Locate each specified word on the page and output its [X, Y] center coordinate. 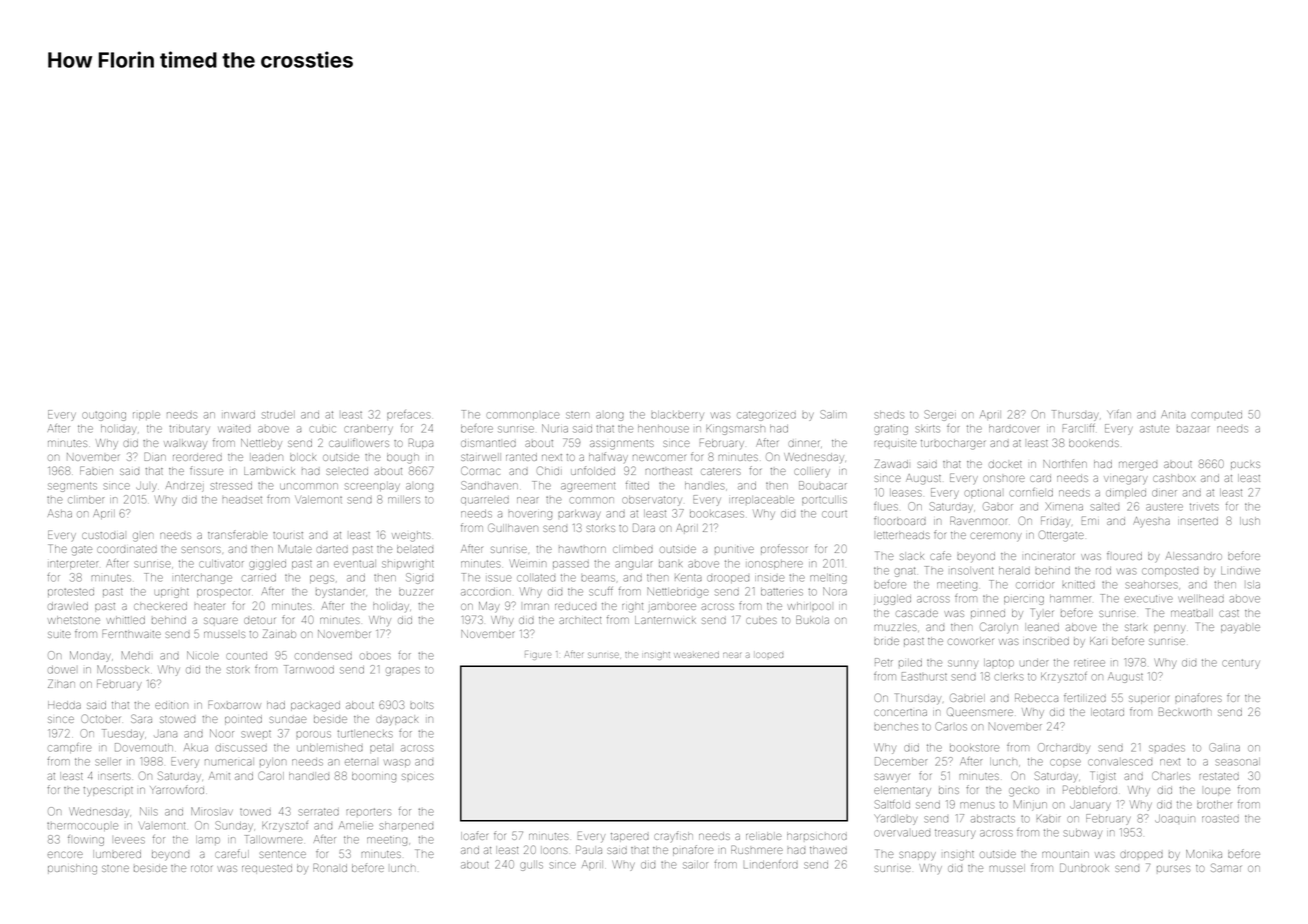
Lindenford [771, 865]
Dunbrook [1084, 867]
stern [577, 415]
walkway [185, 444]
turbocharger [953, 444]
